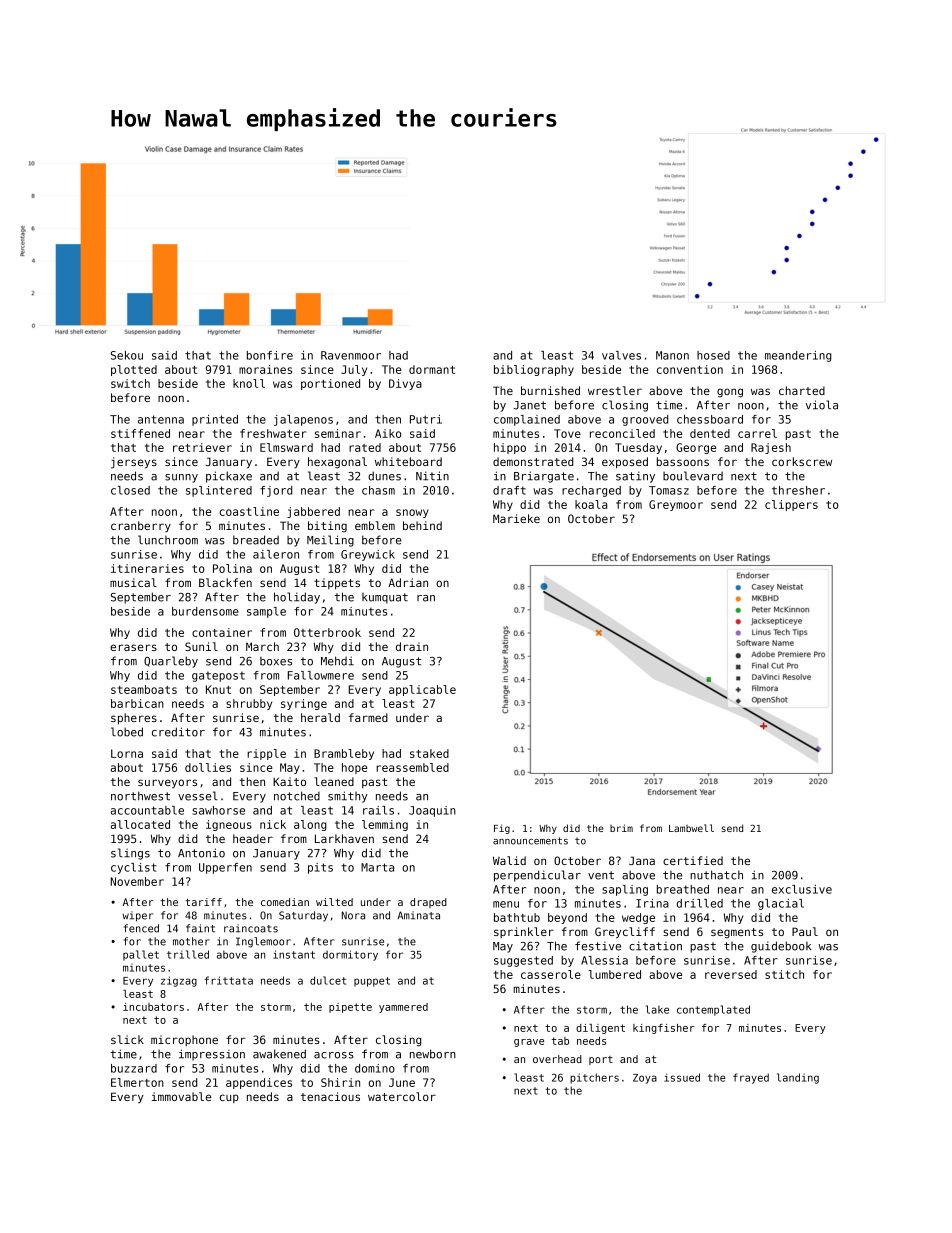  What do you see at coordinates (279, 1054) in the image?
I see `awakened` at bounding box center [279, 1054].
